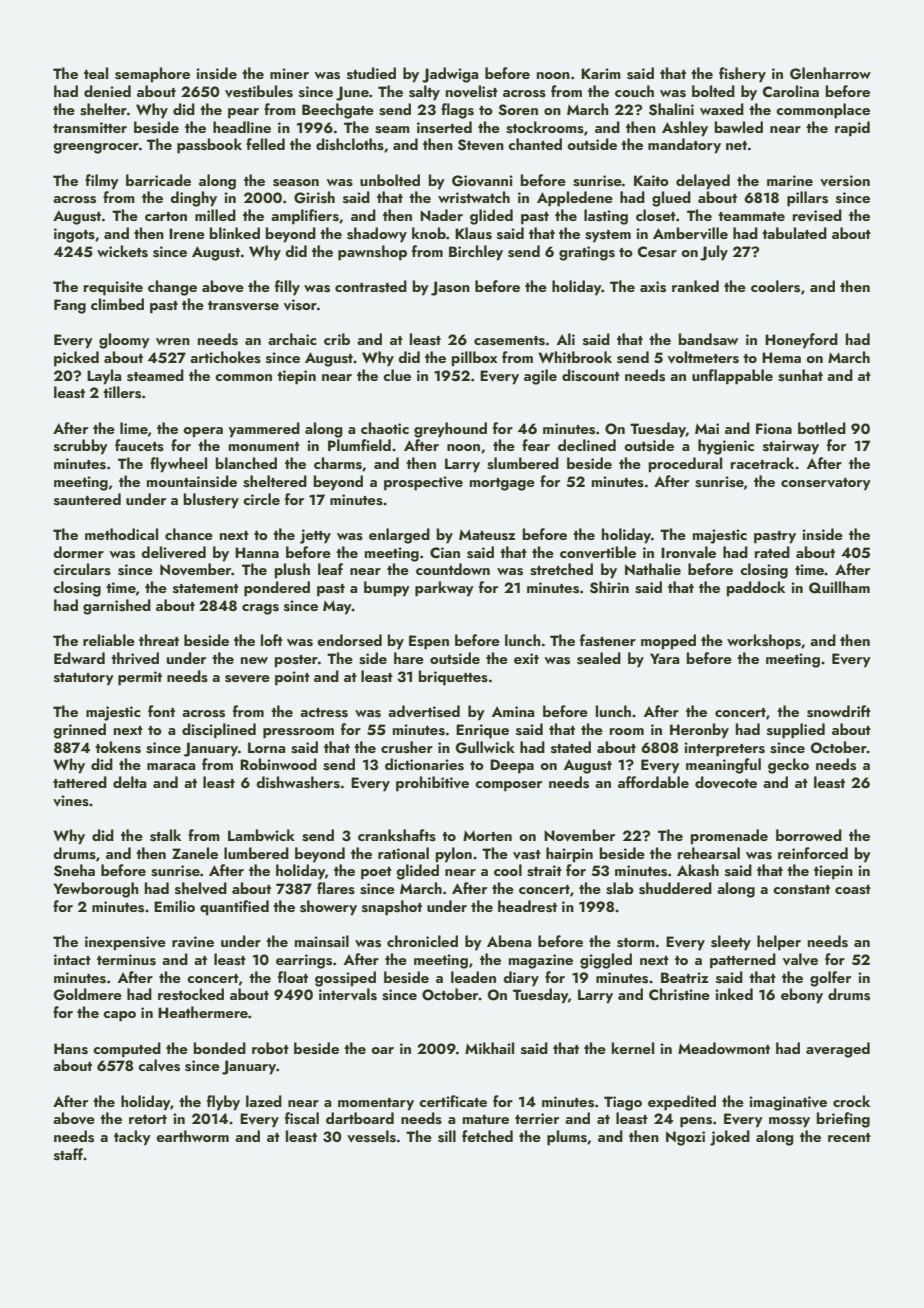 The height and width of the screenshot is (1308, 924). What do you see at coordinates (730, 1138) in the screenshot?
I see `joked` at bounding box center [730, 1138].
